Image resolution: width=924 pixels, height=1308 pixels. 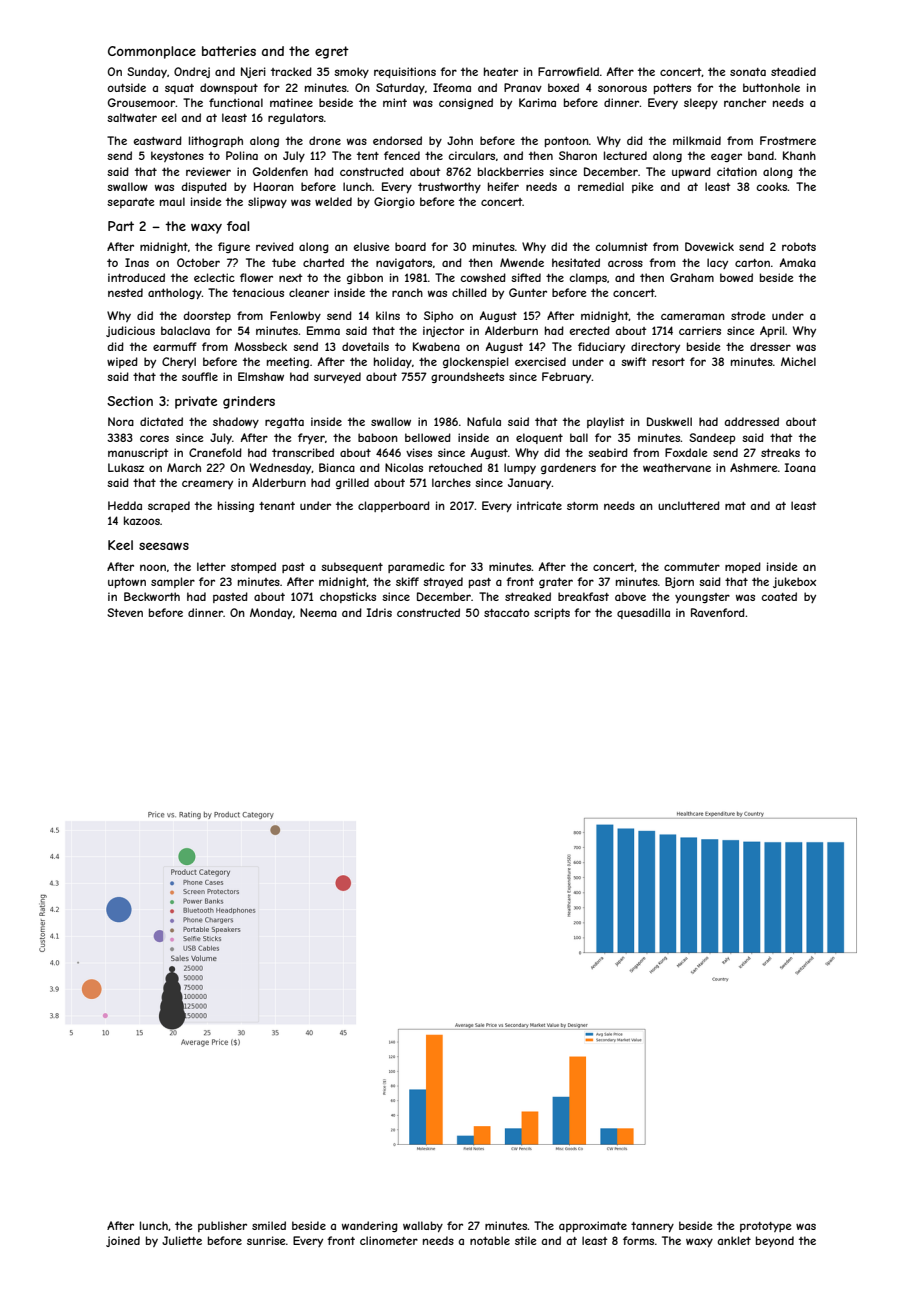 What do you see at coordinates (593, 1226) in the page?
I see `approximate` at bounding box center [593, 1226].
